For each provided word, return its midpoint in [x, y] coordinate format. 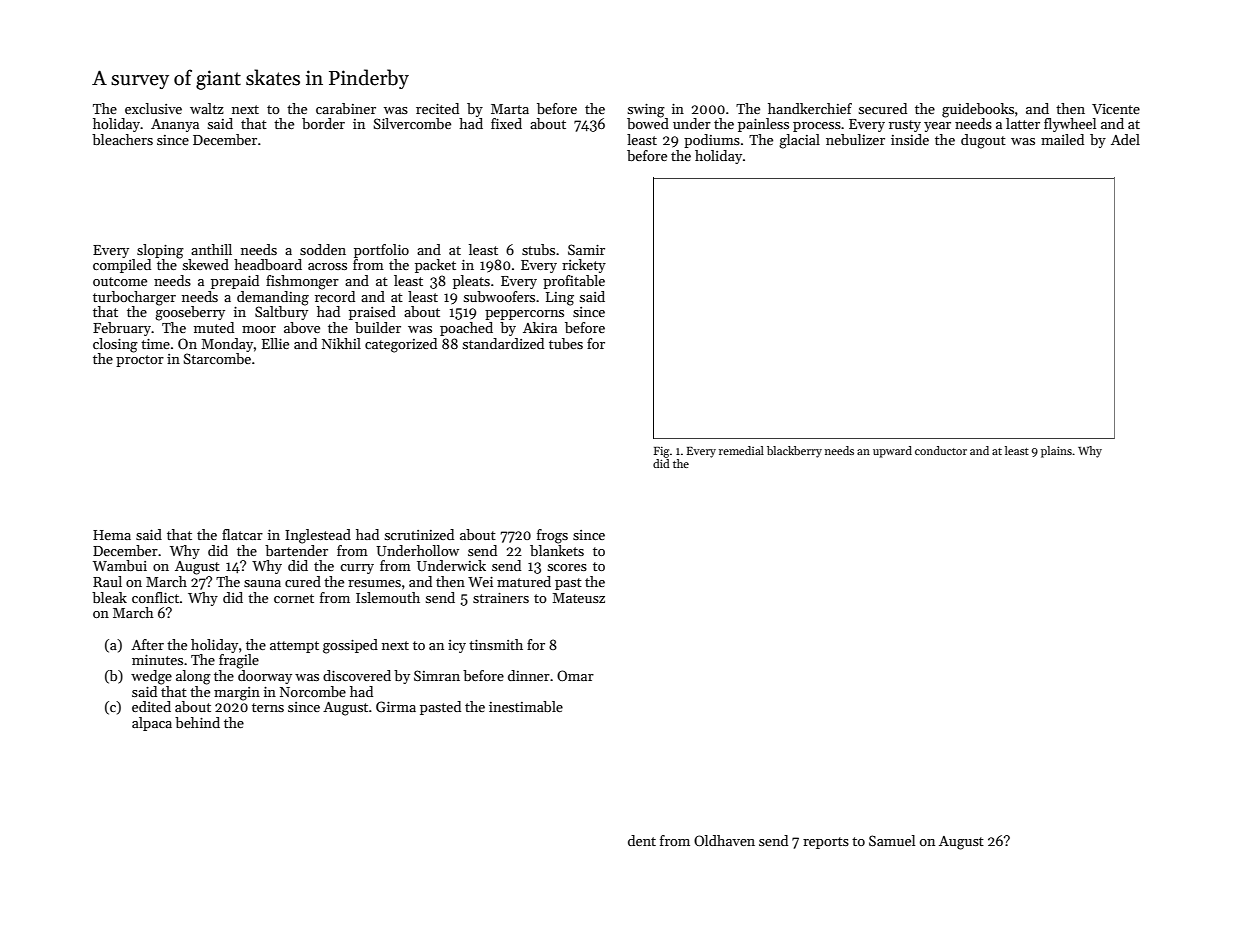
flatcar [242, 534]
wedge [151, 677]
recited [437, 108]
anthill [211, 249]
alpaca [152, 724]
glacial [799, 141]
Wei [480, 582]
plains [1056, 452]
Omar [575, 675]
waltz [207, 108]
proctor [140, 361]
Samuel [892, 840]
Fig [661, 452]
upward [892, 452]
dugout [983, 141]
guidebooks [978, 110]
